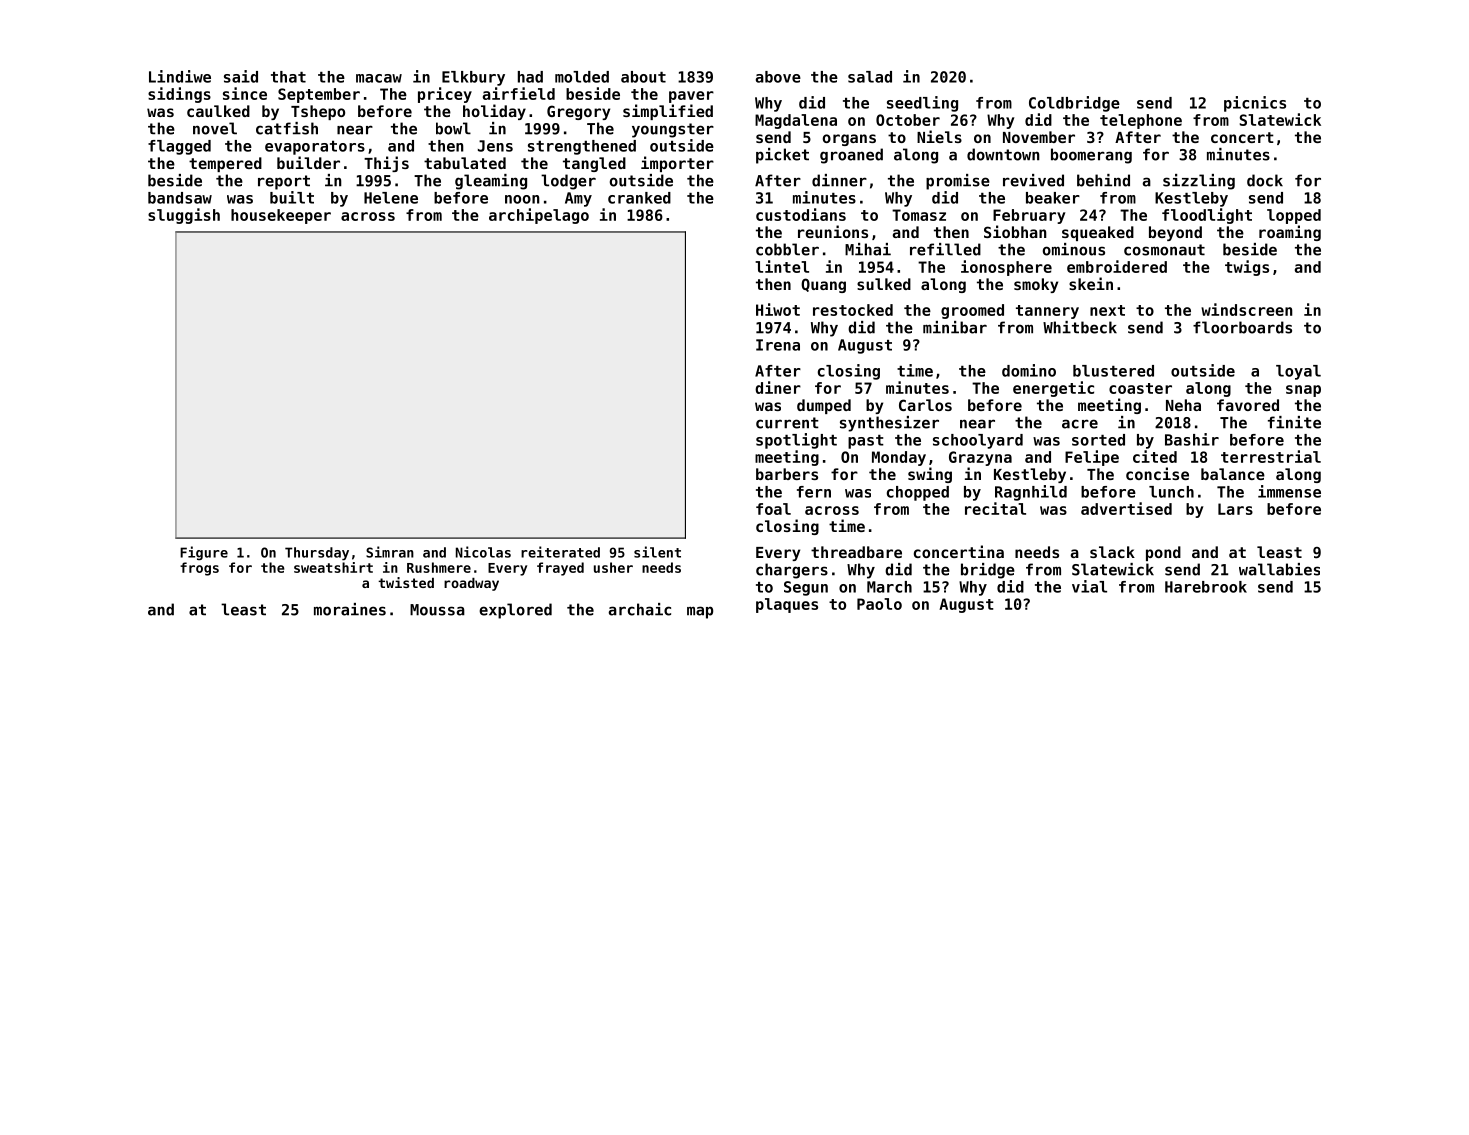 The width and height of the page is (1469, 1135). What do you see at coordinates (1206, 587) in the page?
I see `Harebrook` at bounding box center [1206, 587].
